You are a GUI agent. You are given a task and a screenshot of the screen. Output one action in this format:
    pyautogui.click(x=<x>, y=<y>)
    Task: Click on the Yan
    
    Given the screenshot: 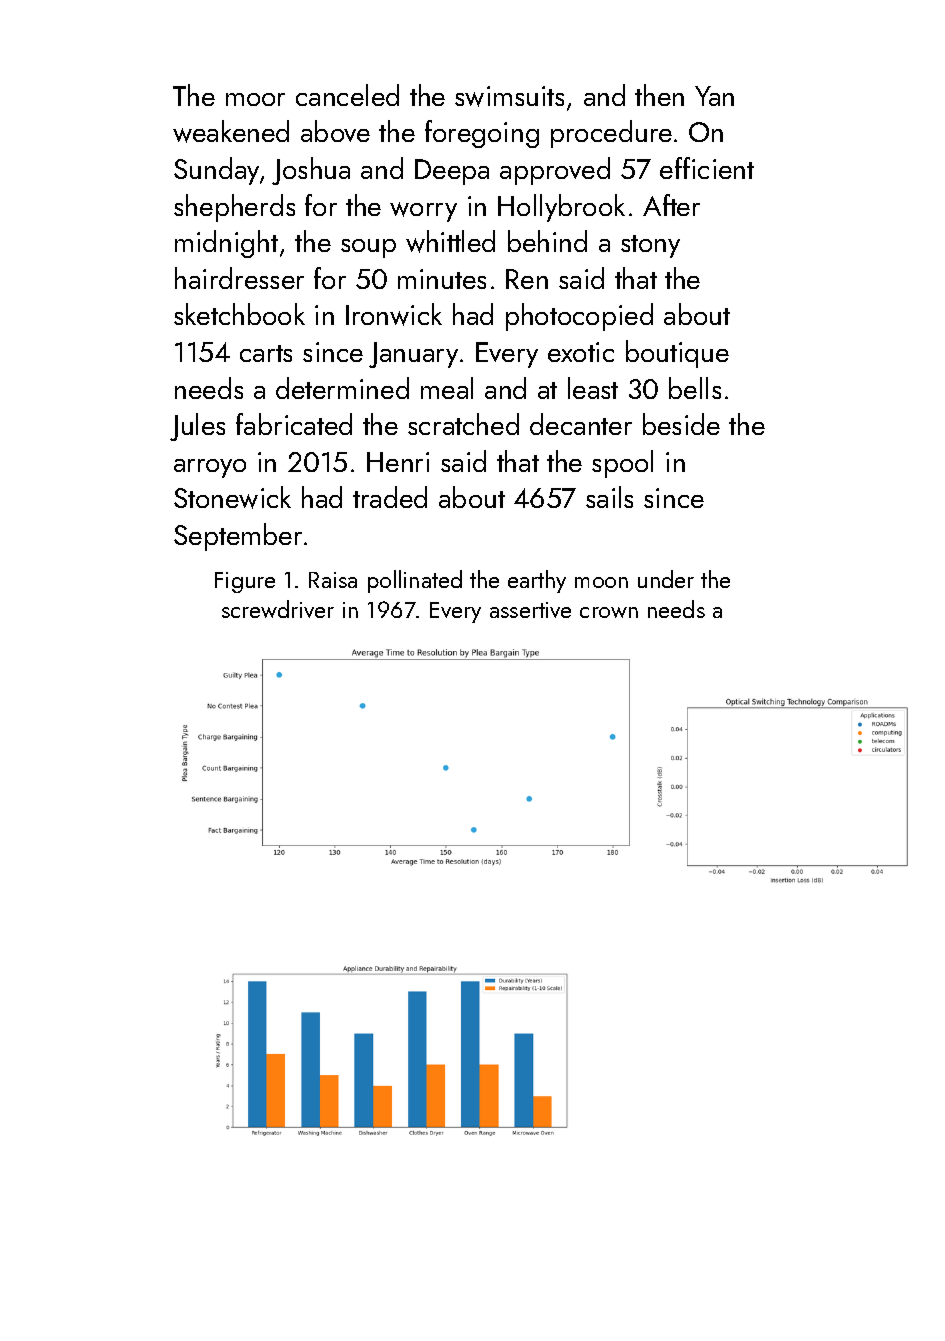 What is the action you would take?
    pyautogui.click(x=714, y=96)
